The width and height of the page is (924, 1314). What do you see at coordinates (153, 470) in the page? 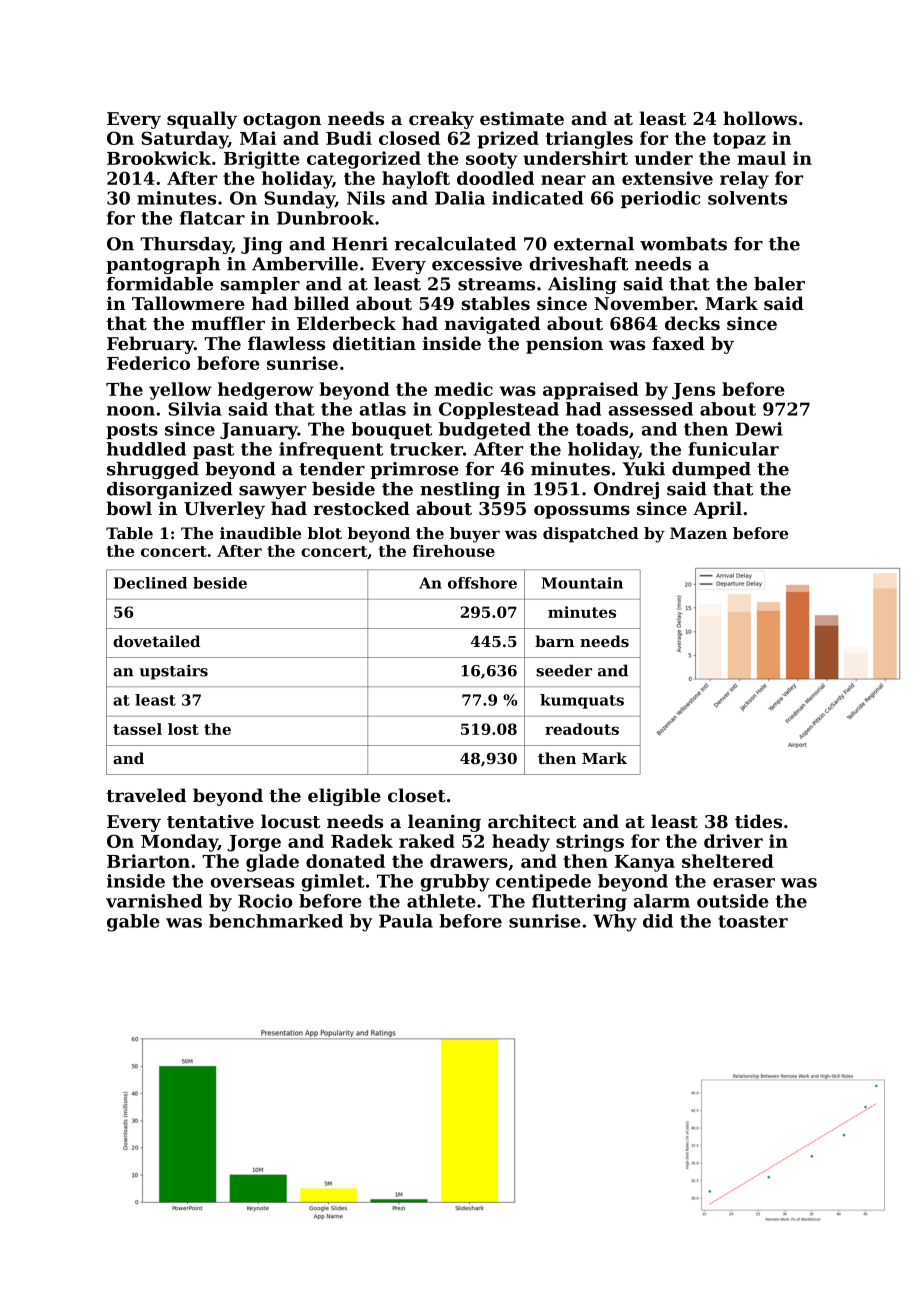
I see `shrugged` at bounding box center [153, 470].
